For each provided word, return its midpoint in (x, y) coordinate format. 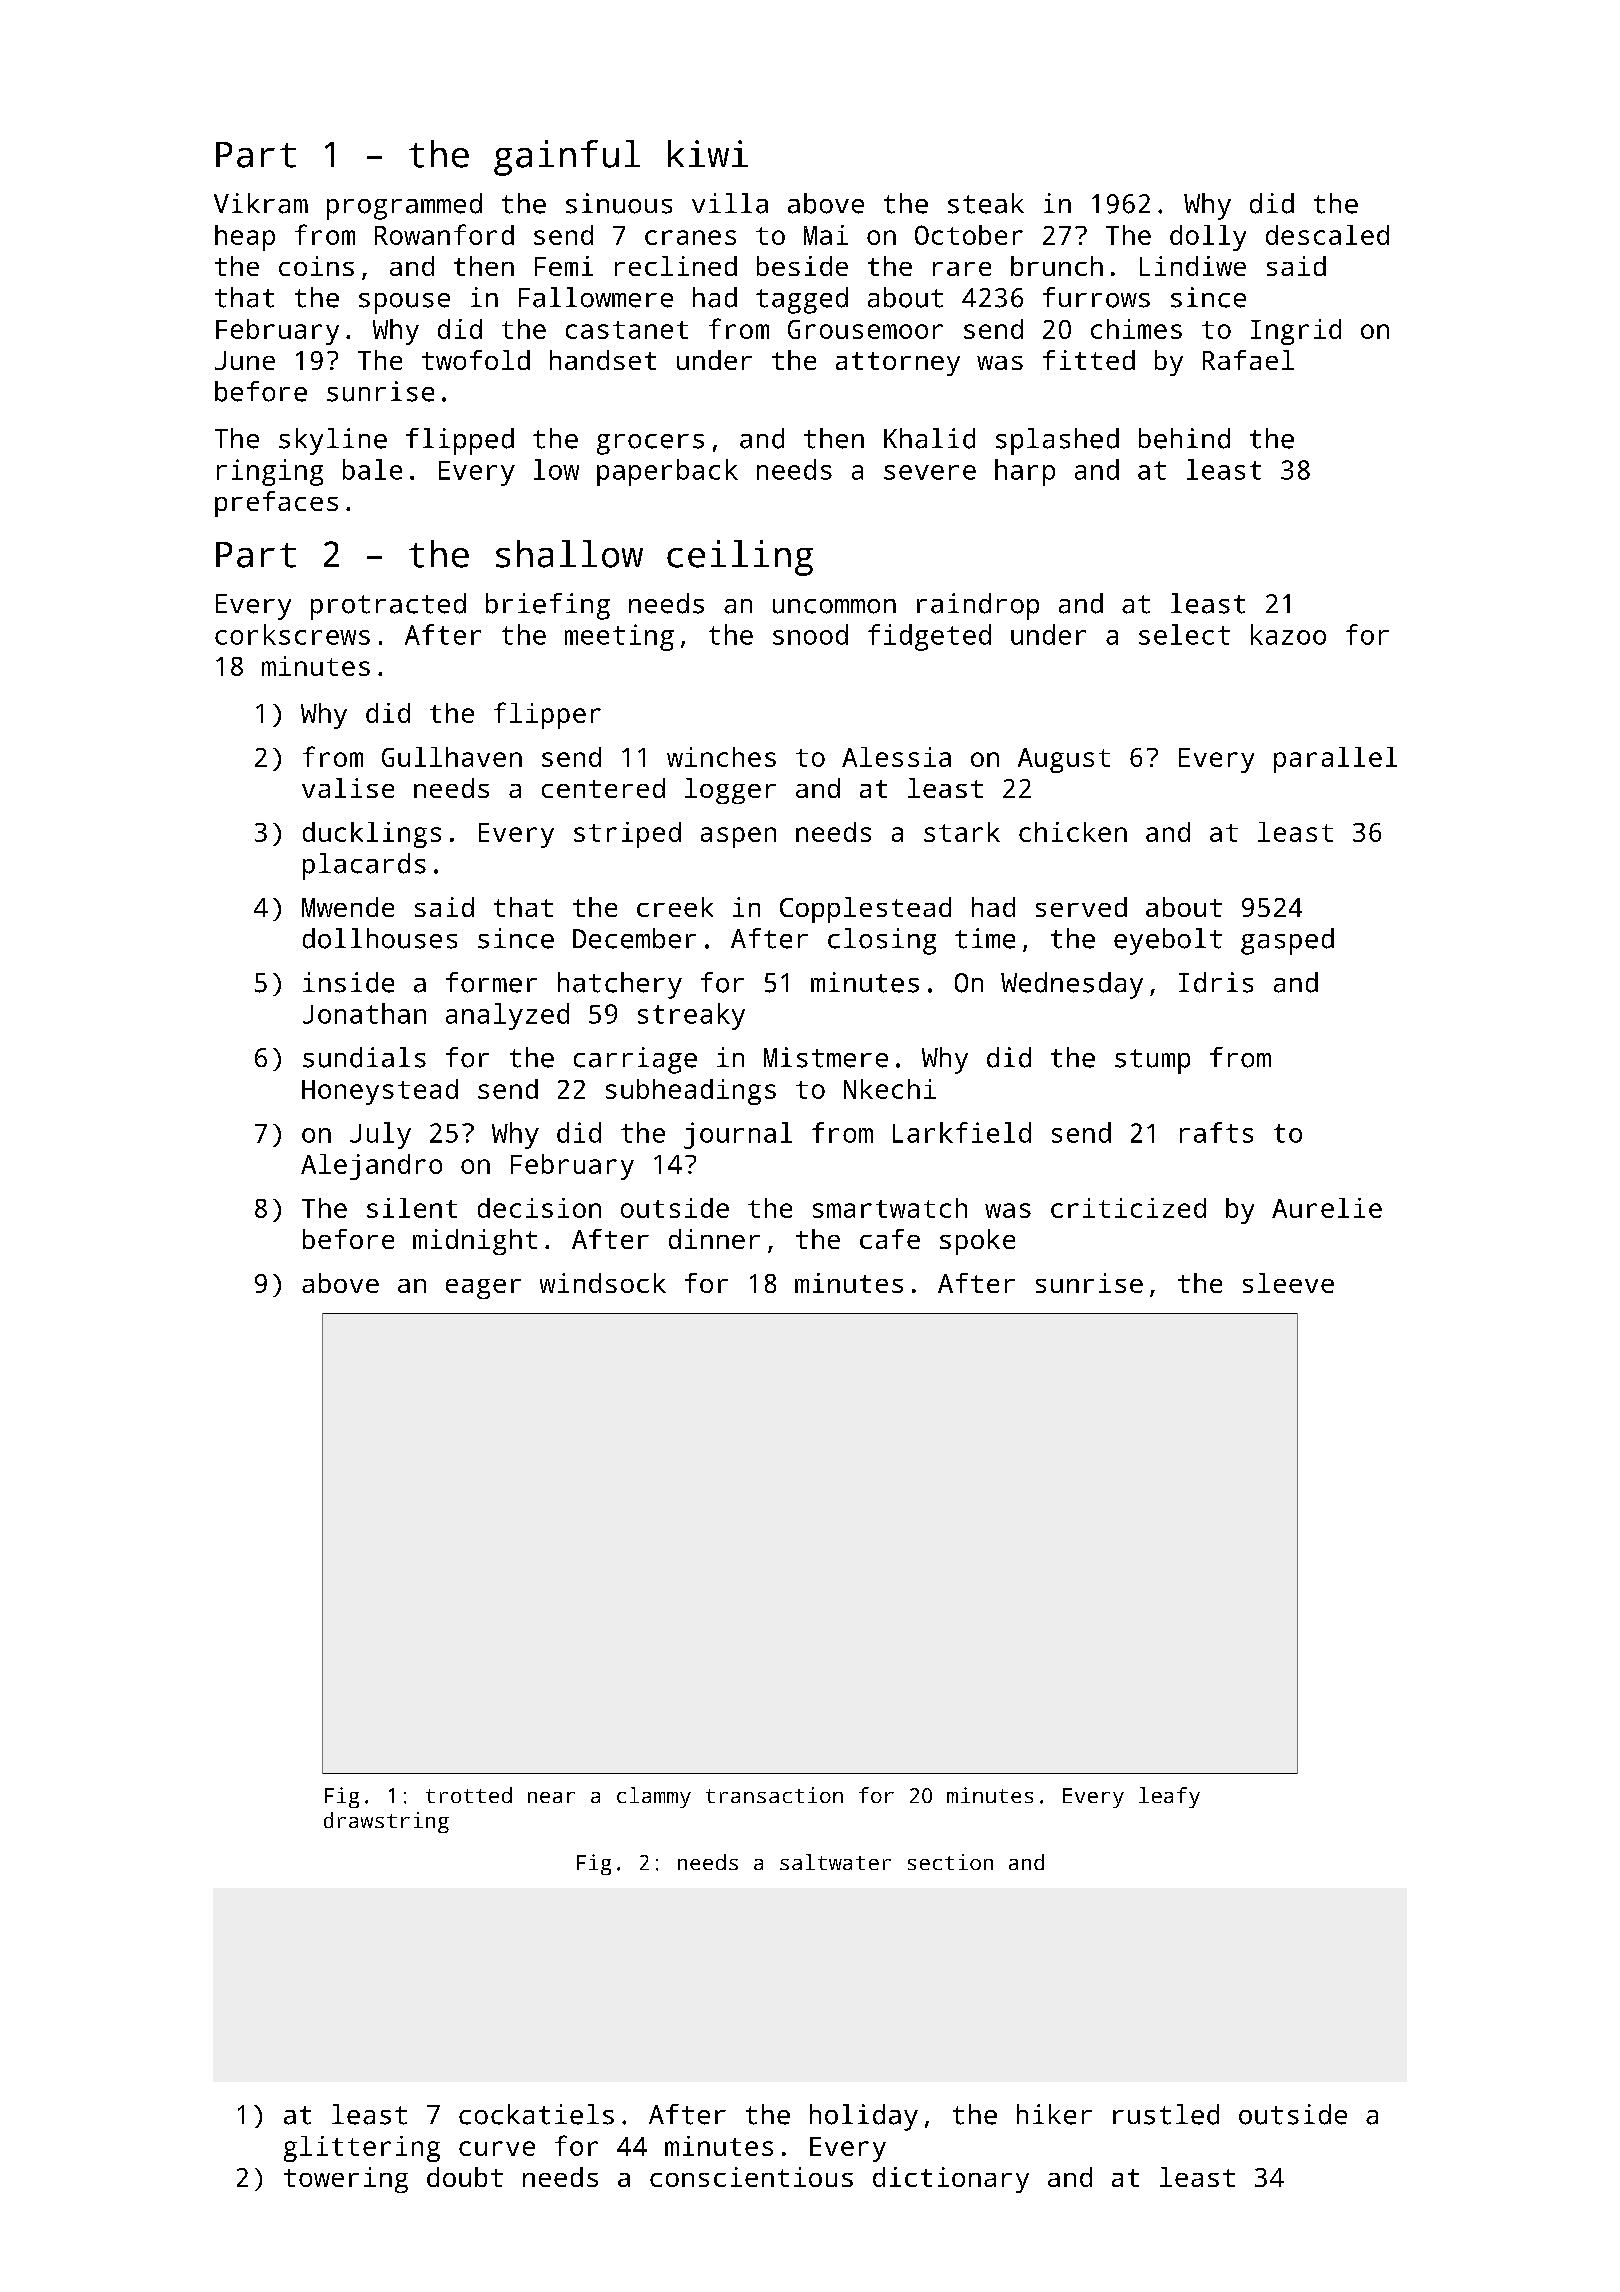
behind (1184, 438)
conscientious (751, 2177)
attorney (898, 364)
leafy (1169, 1797)
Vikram (261, 203)
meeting (619, 637)
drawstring (386, 1822)
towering (346, 2180)
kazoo (1288, 634)
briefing (548, 606)
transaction (774, 1795)
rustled (1166, 2114)
